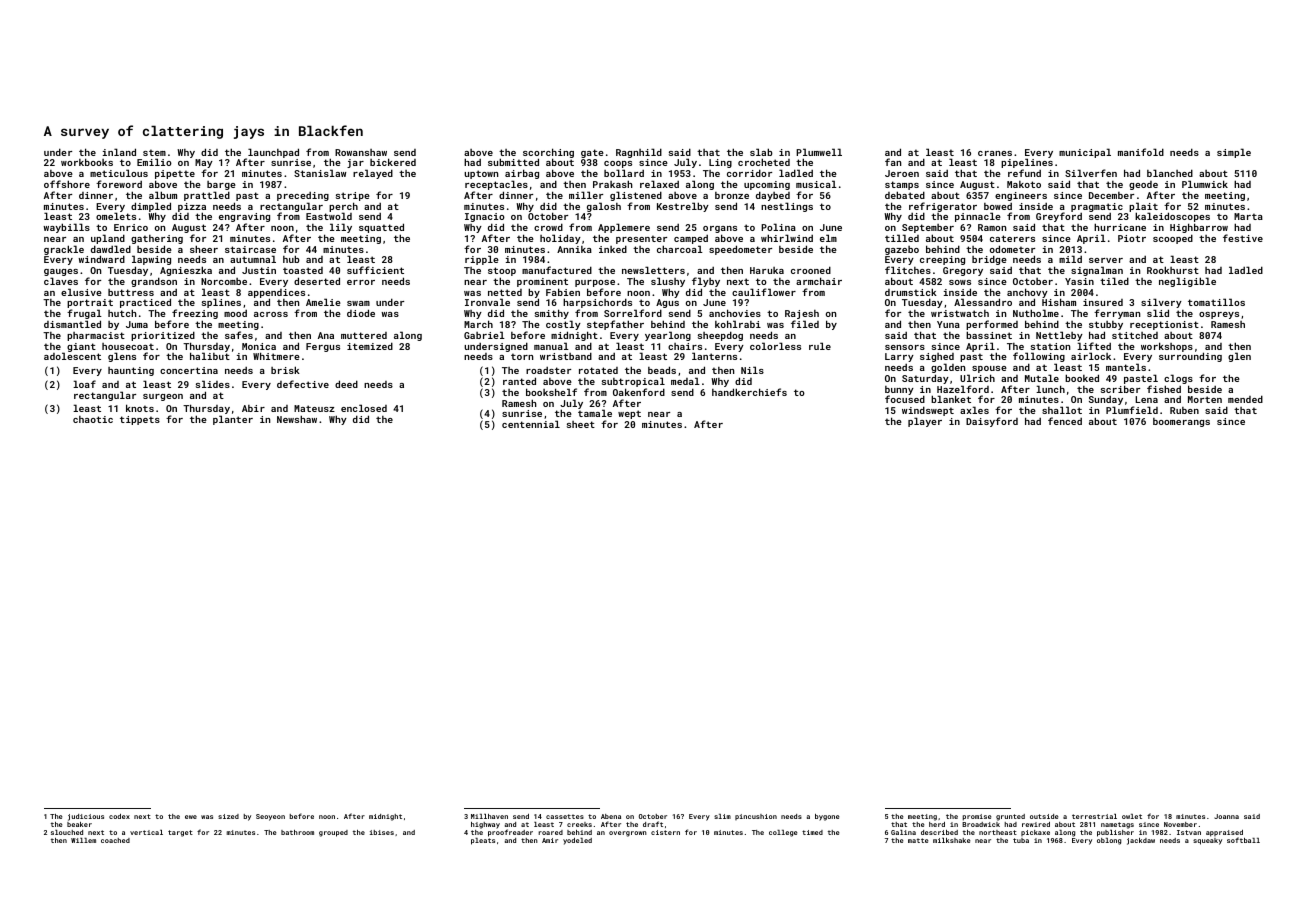 This screenshot has height=924, width=1308. Describe the element at coordinates (761, 152) in the screenshot. I see `slab` at that location.
